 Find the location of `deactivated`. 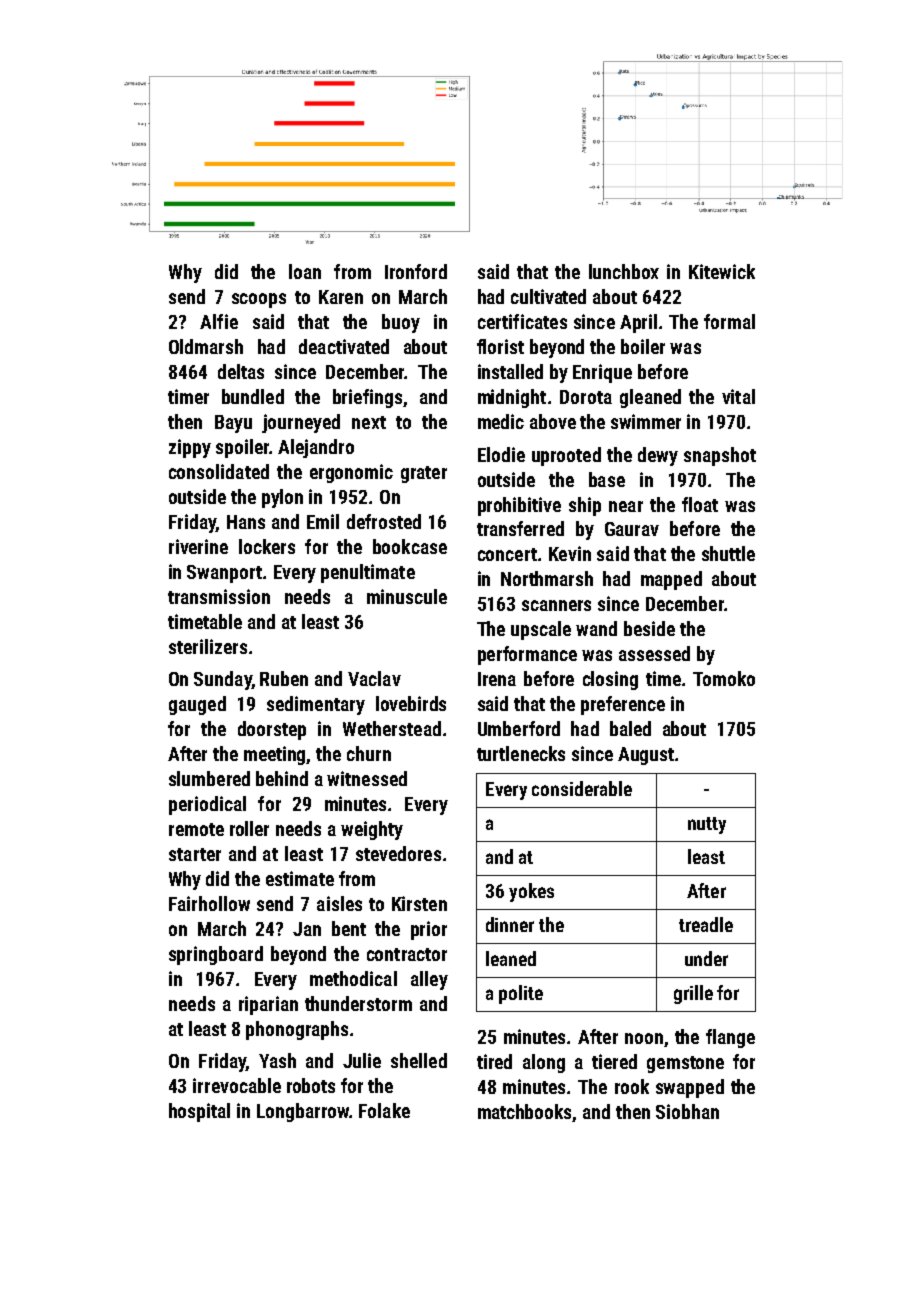

deactivated is located at coordinates (344, 346).
